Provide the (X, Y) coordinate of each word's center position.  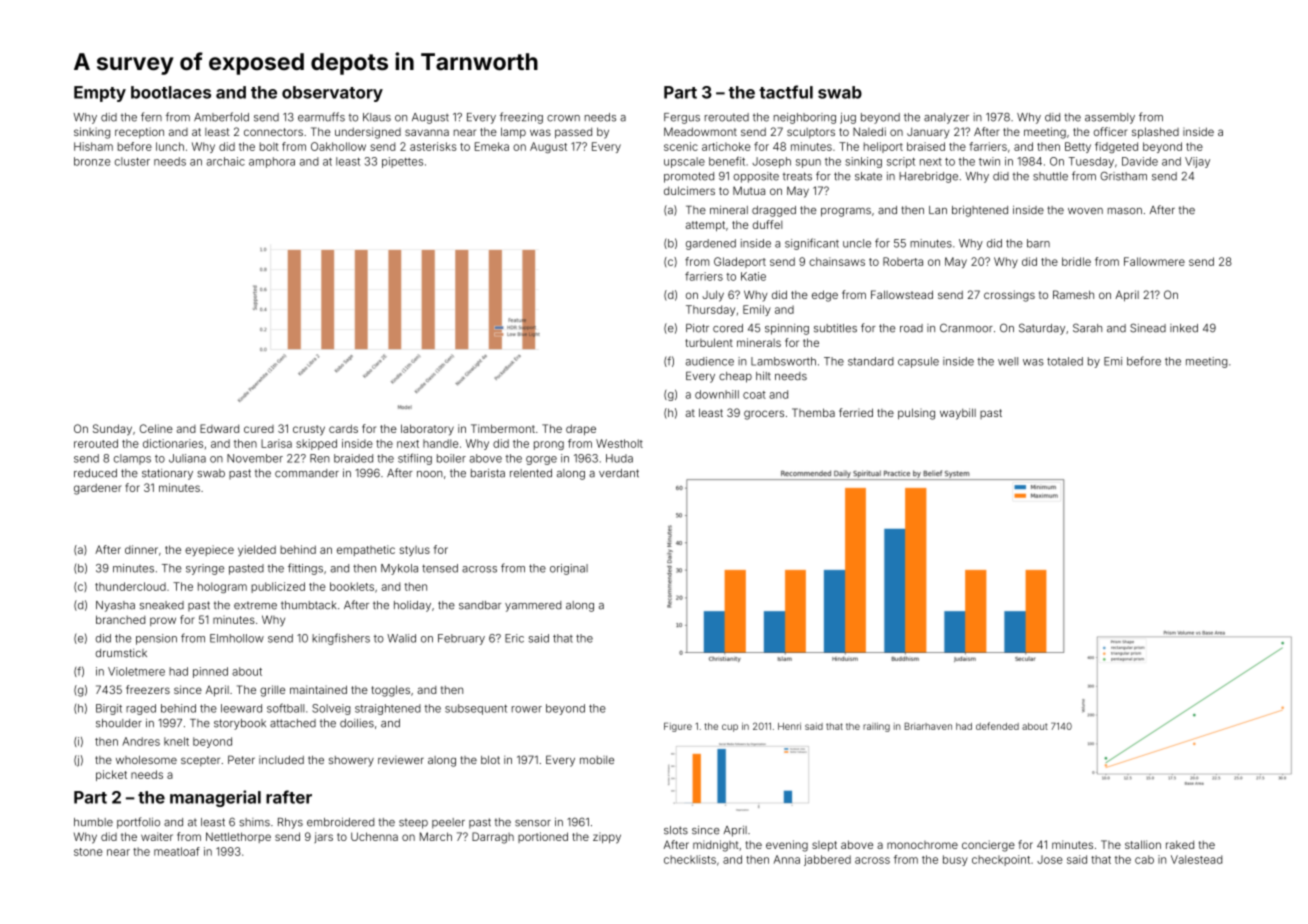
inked (1184, 328)
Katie (753, 276)
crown (563, 118)
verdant (619, 473)
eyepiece (209, 550)
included (281, 760)
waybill (958, 414)
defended (997, 726)
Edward (219, 428)
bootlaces (171, 92)
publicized (278, 587)
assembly (1110, 118)
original (569, 569)
